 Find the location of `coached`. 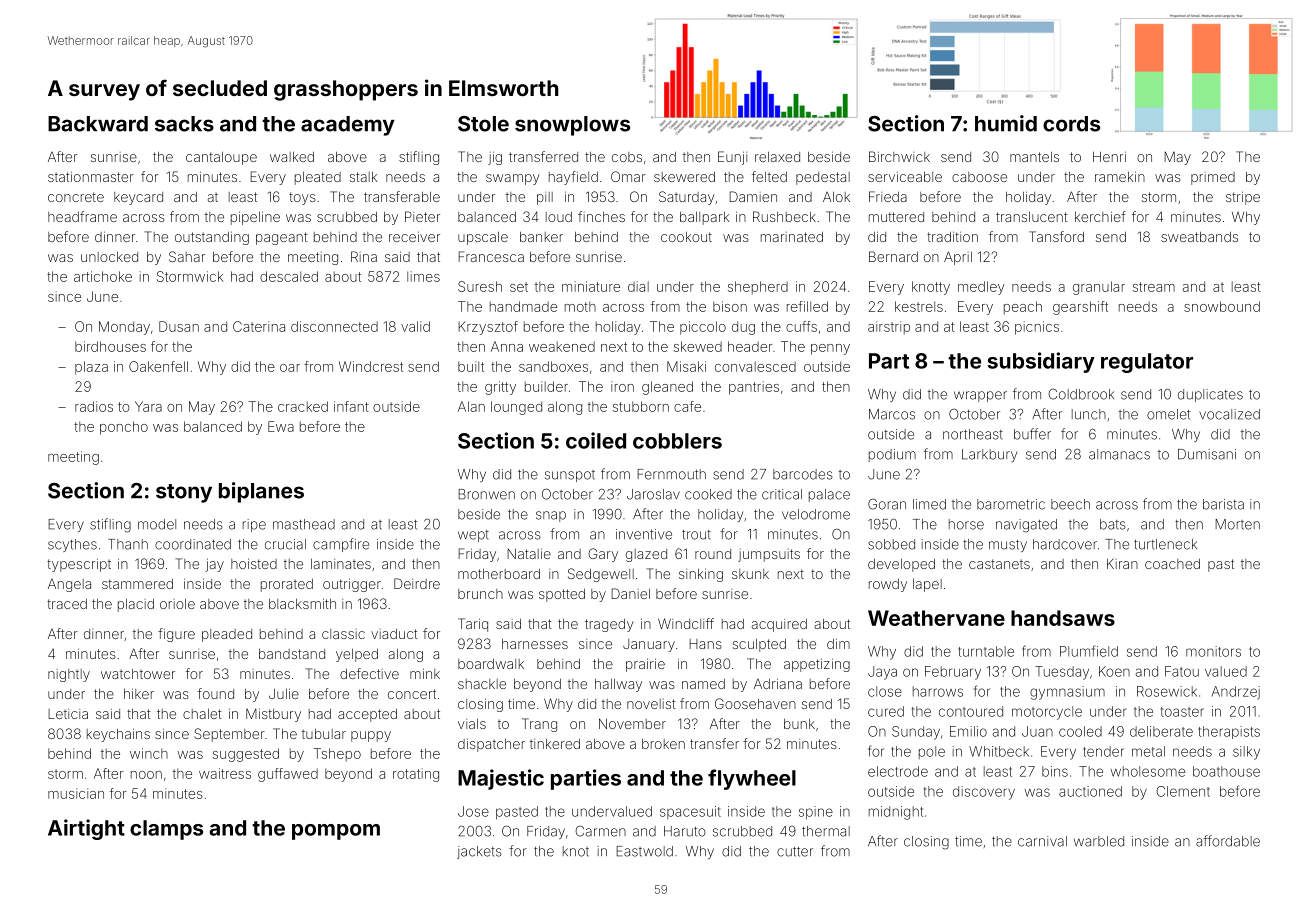

coached is located at coordinates (1172, 564).
